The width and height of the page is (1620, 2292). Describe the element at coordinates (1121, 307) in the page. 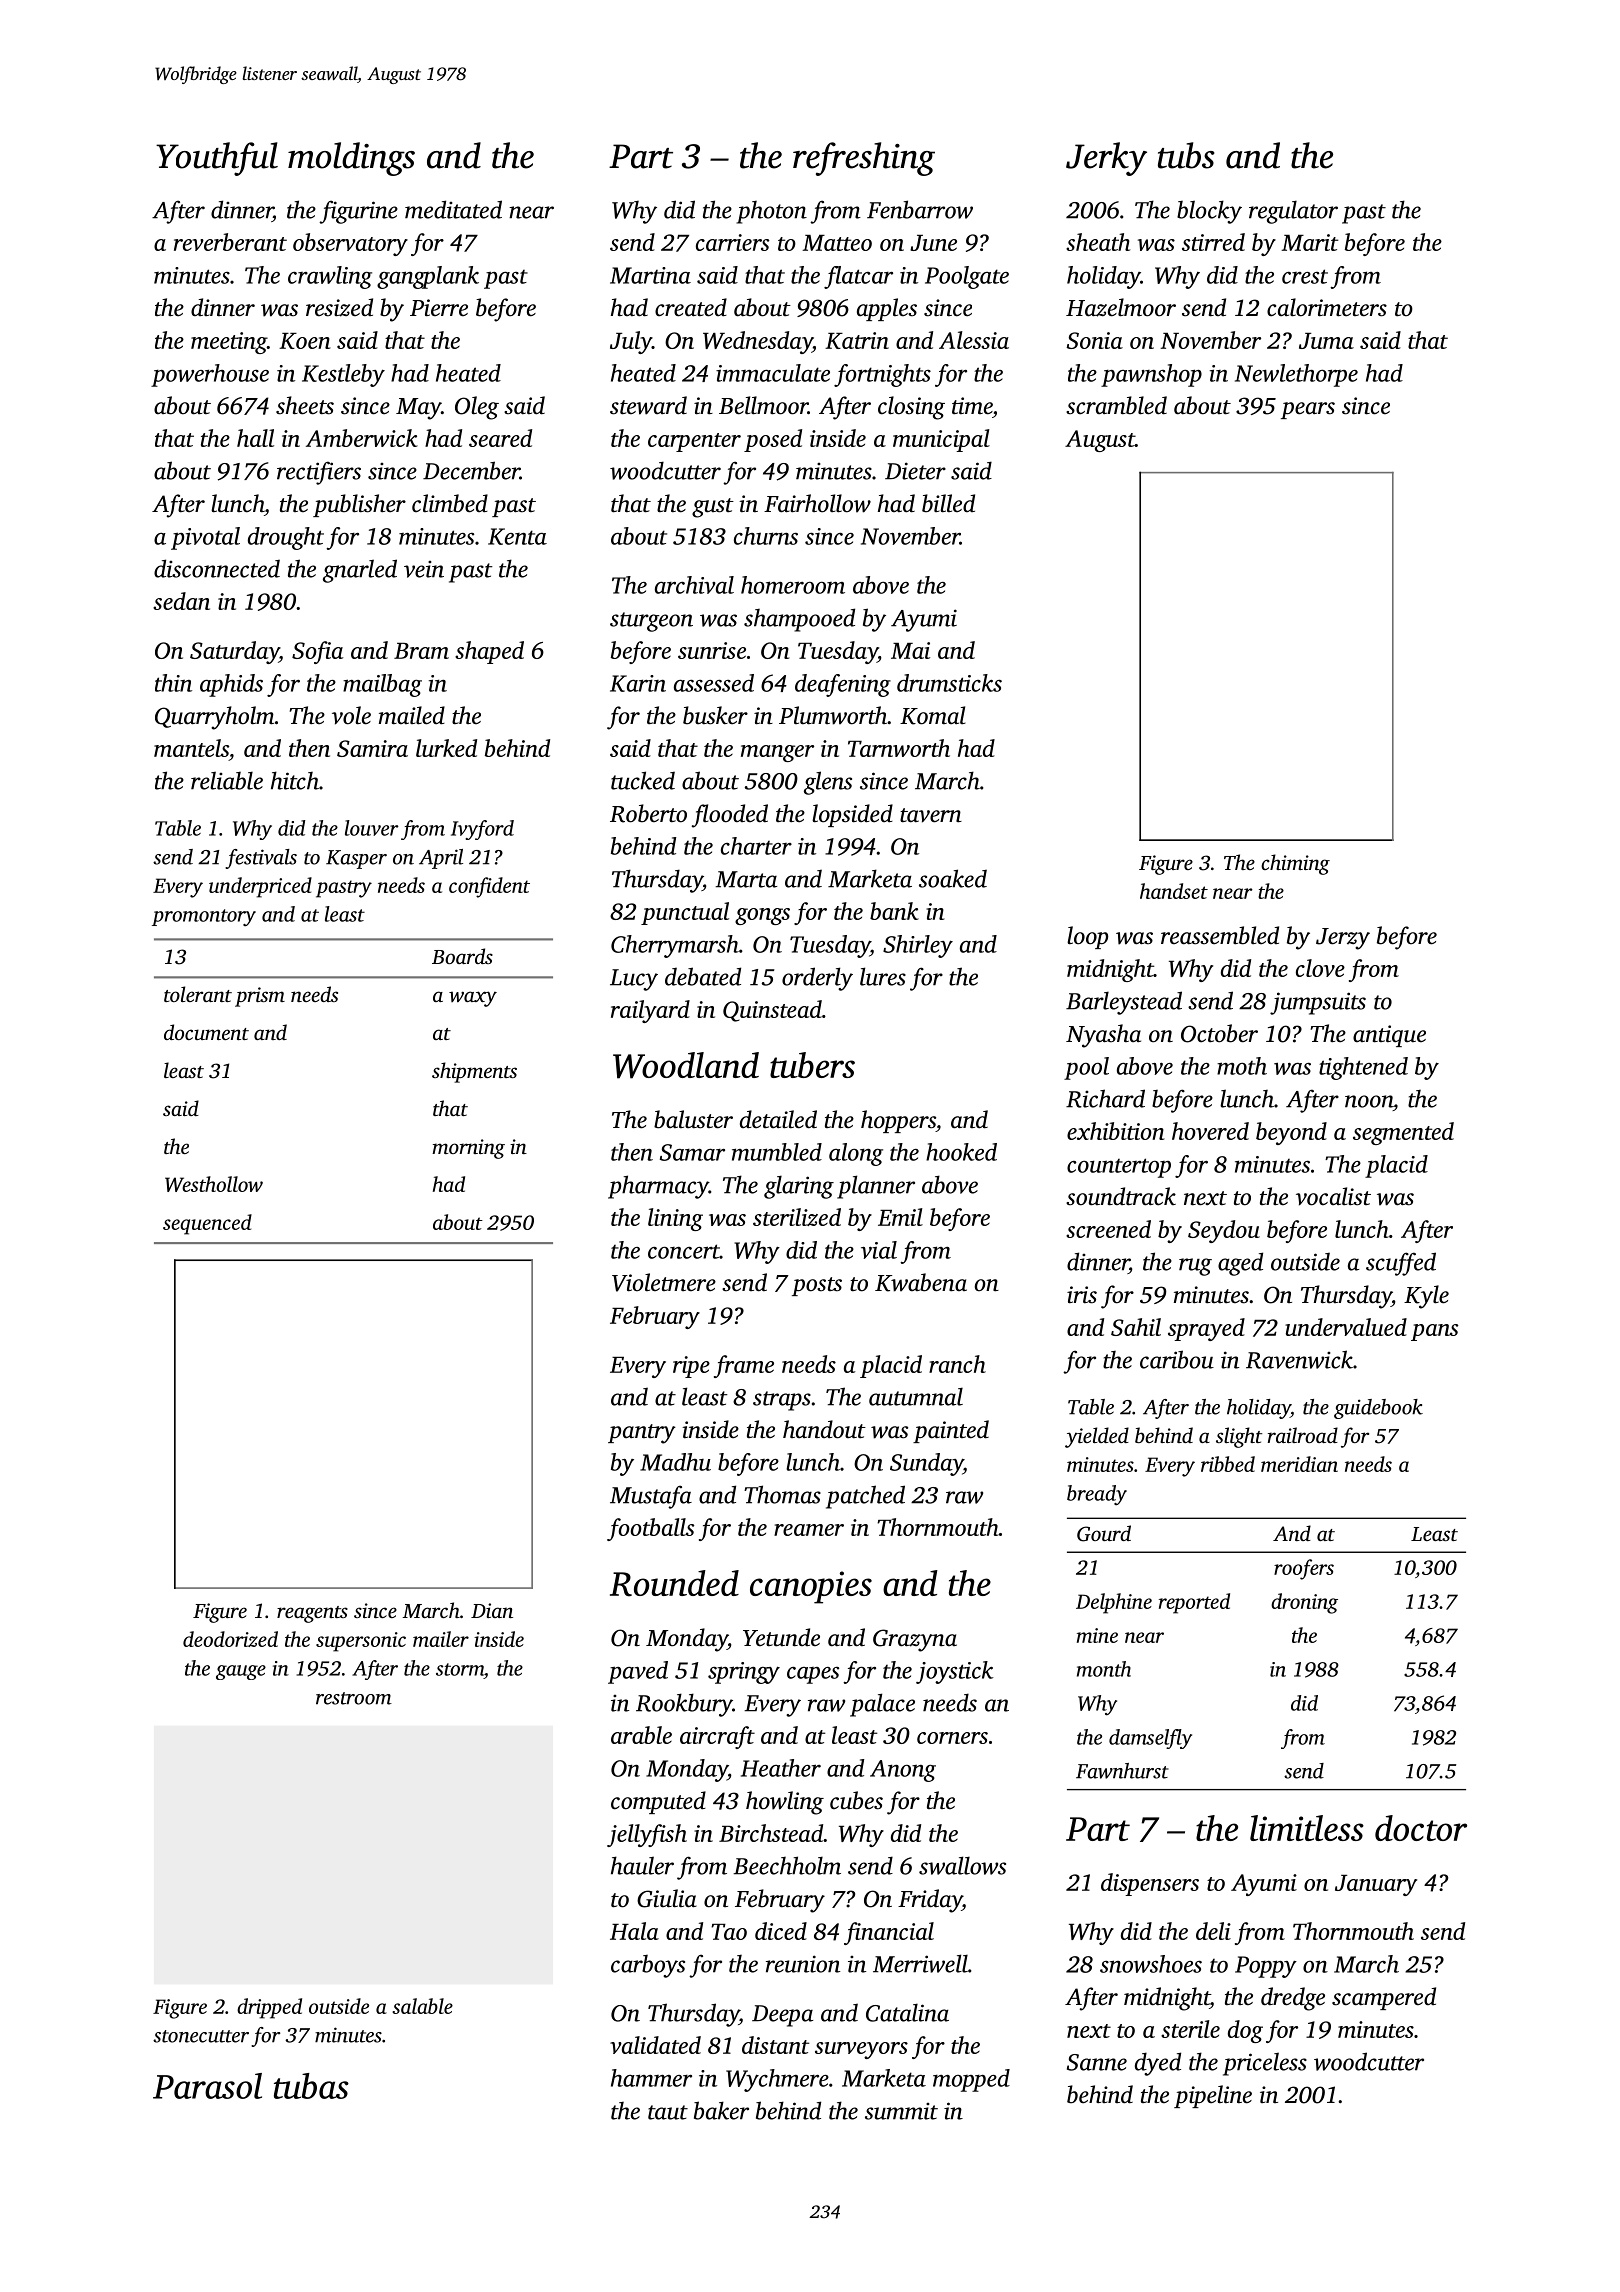

I see `Hazelmoor` at that location.
